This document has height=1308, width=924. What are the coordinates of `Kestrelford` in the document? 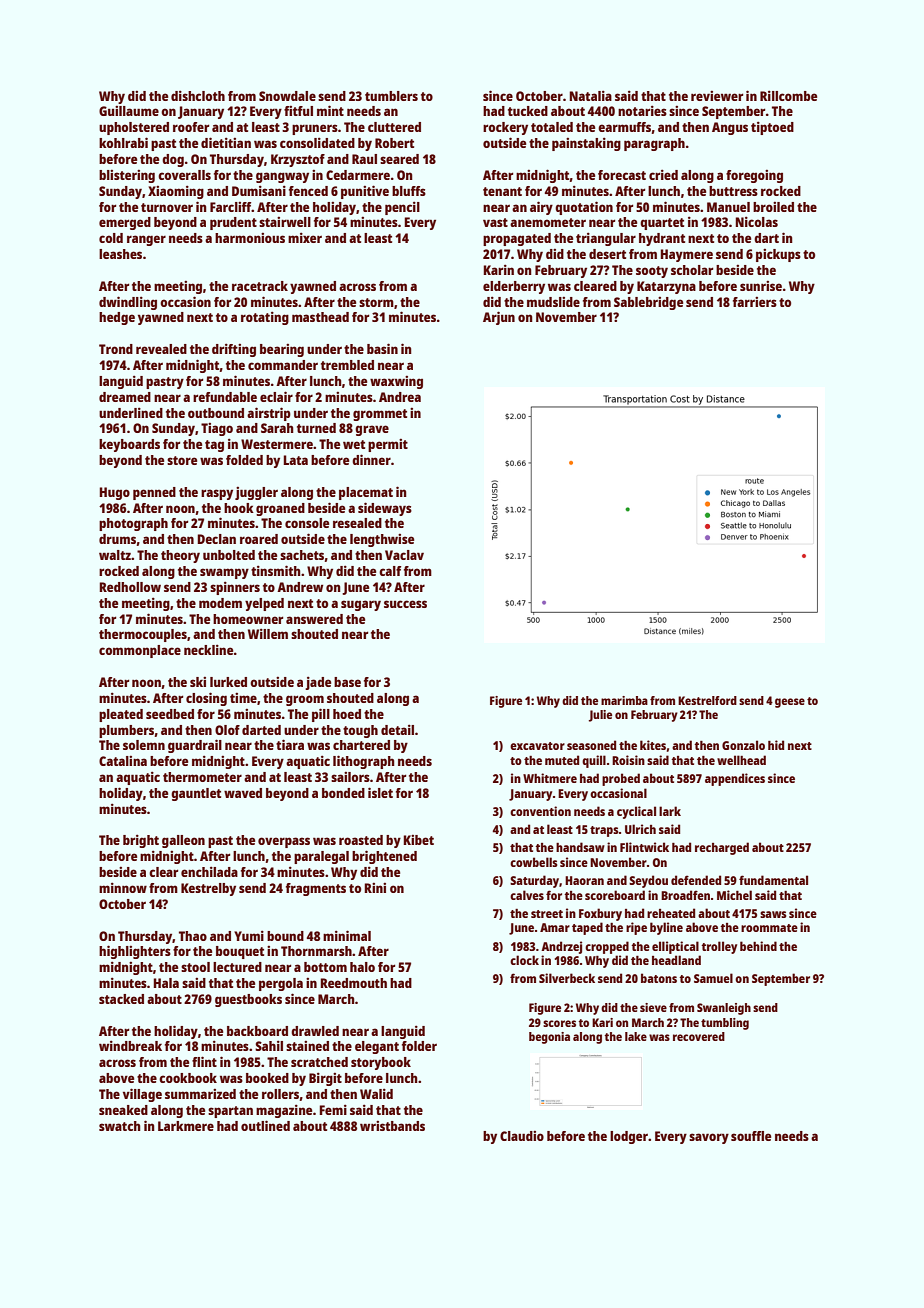 It's located at (707, 700).
